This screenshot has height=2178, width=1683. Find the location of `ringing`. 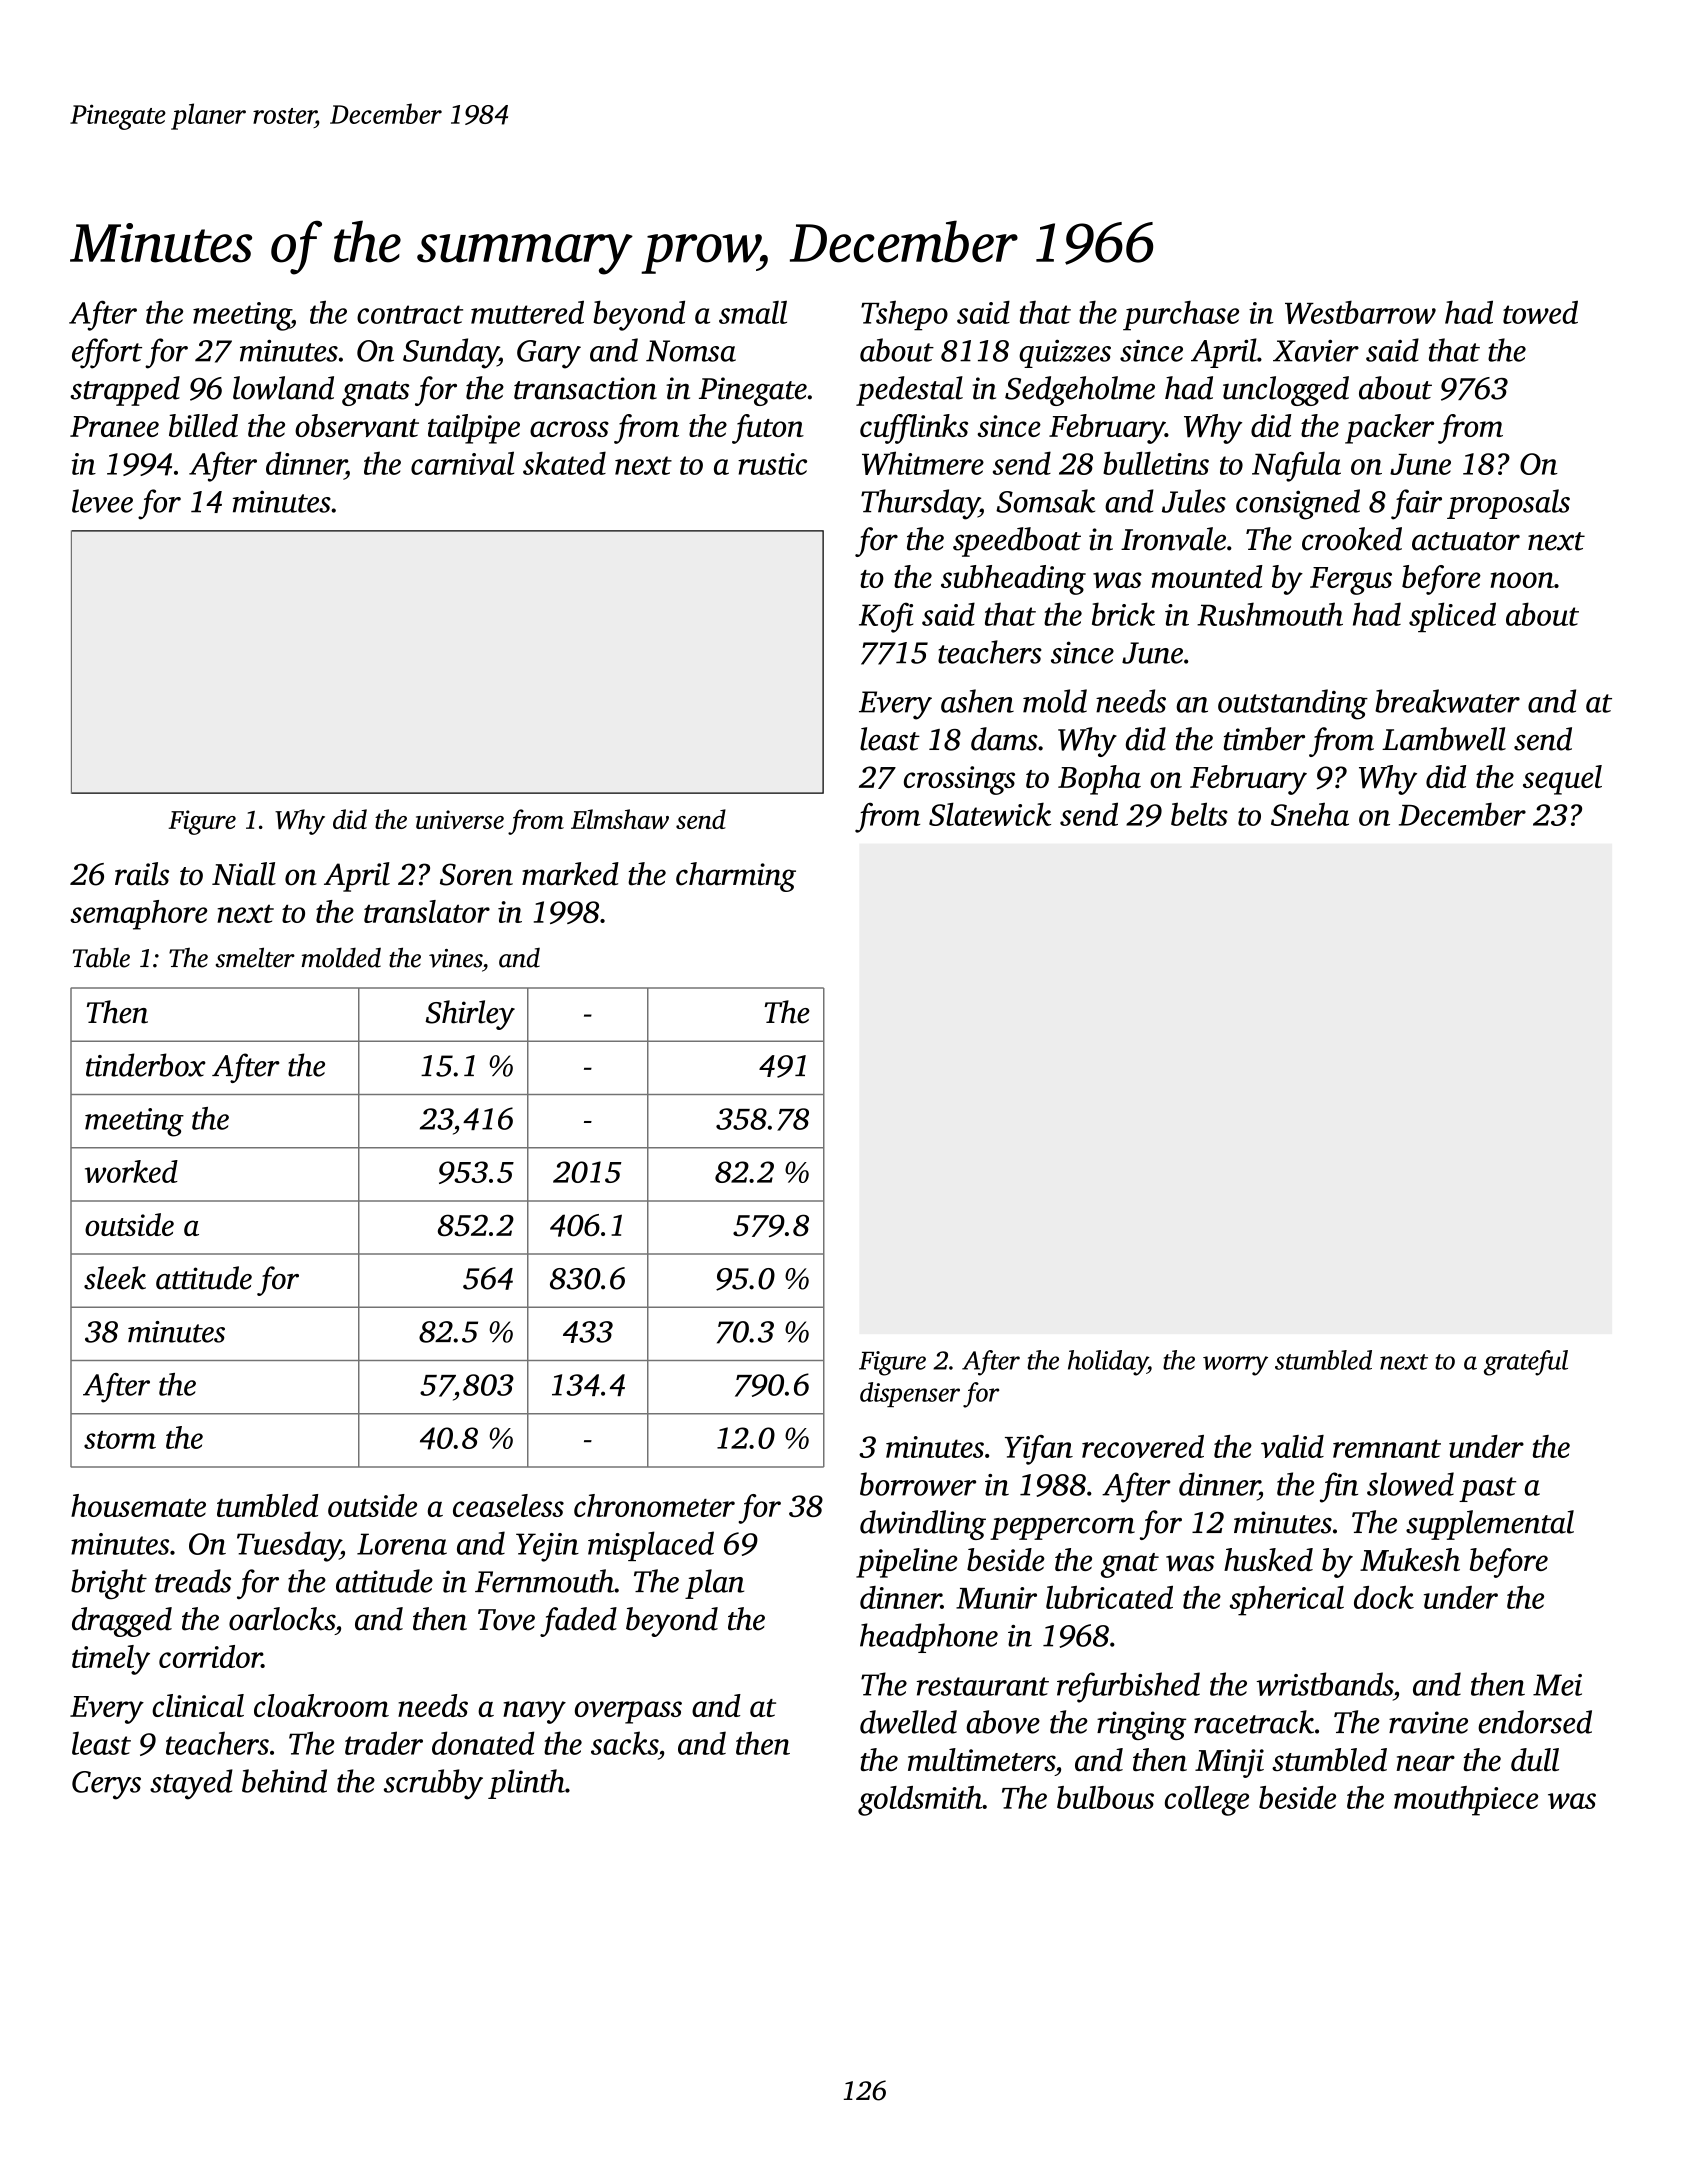

ringing is located at coordinates (1141, 1725).
